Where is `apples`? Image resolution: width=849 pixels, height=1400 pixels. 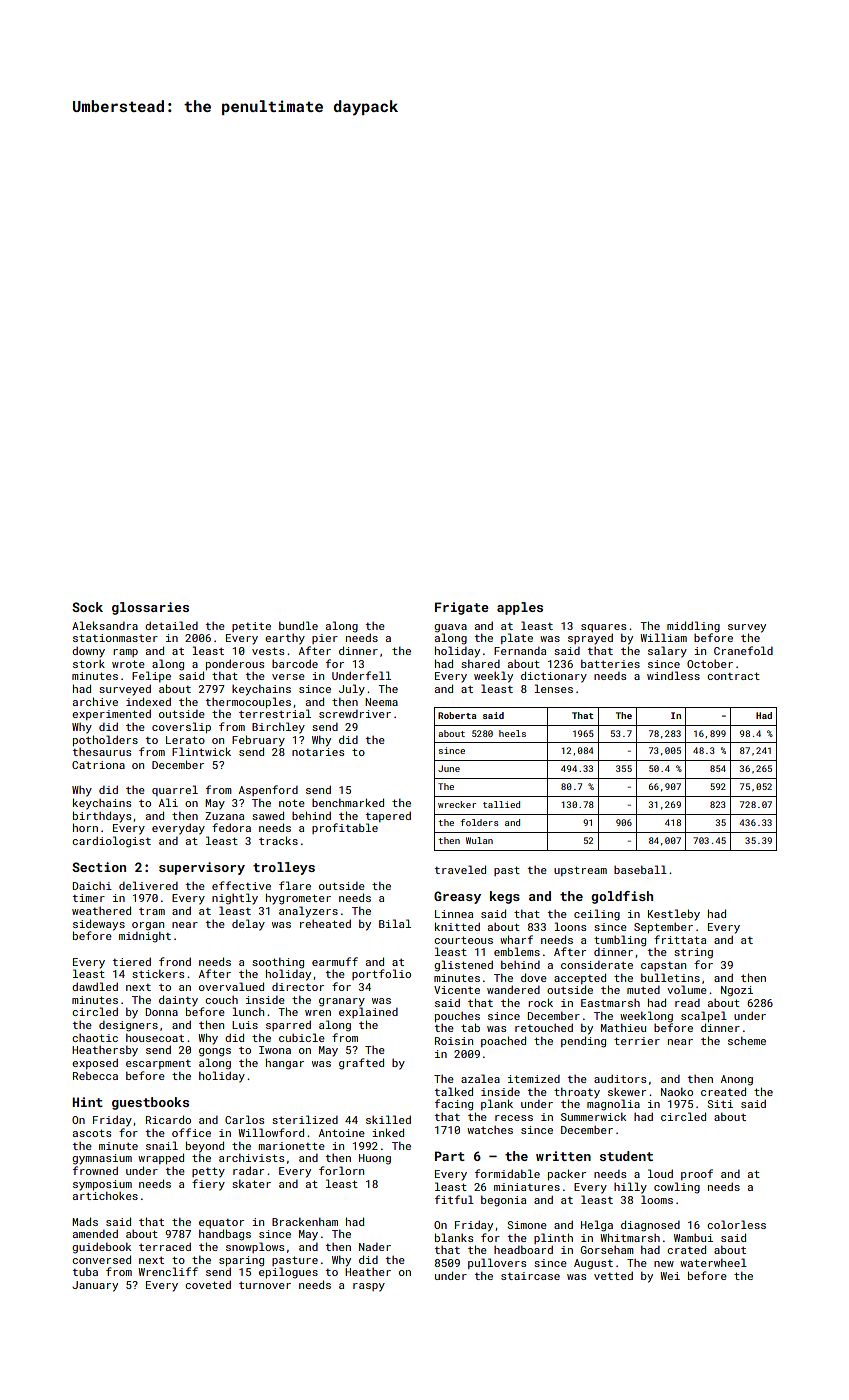 apples is located at coordinates (520, 608).
